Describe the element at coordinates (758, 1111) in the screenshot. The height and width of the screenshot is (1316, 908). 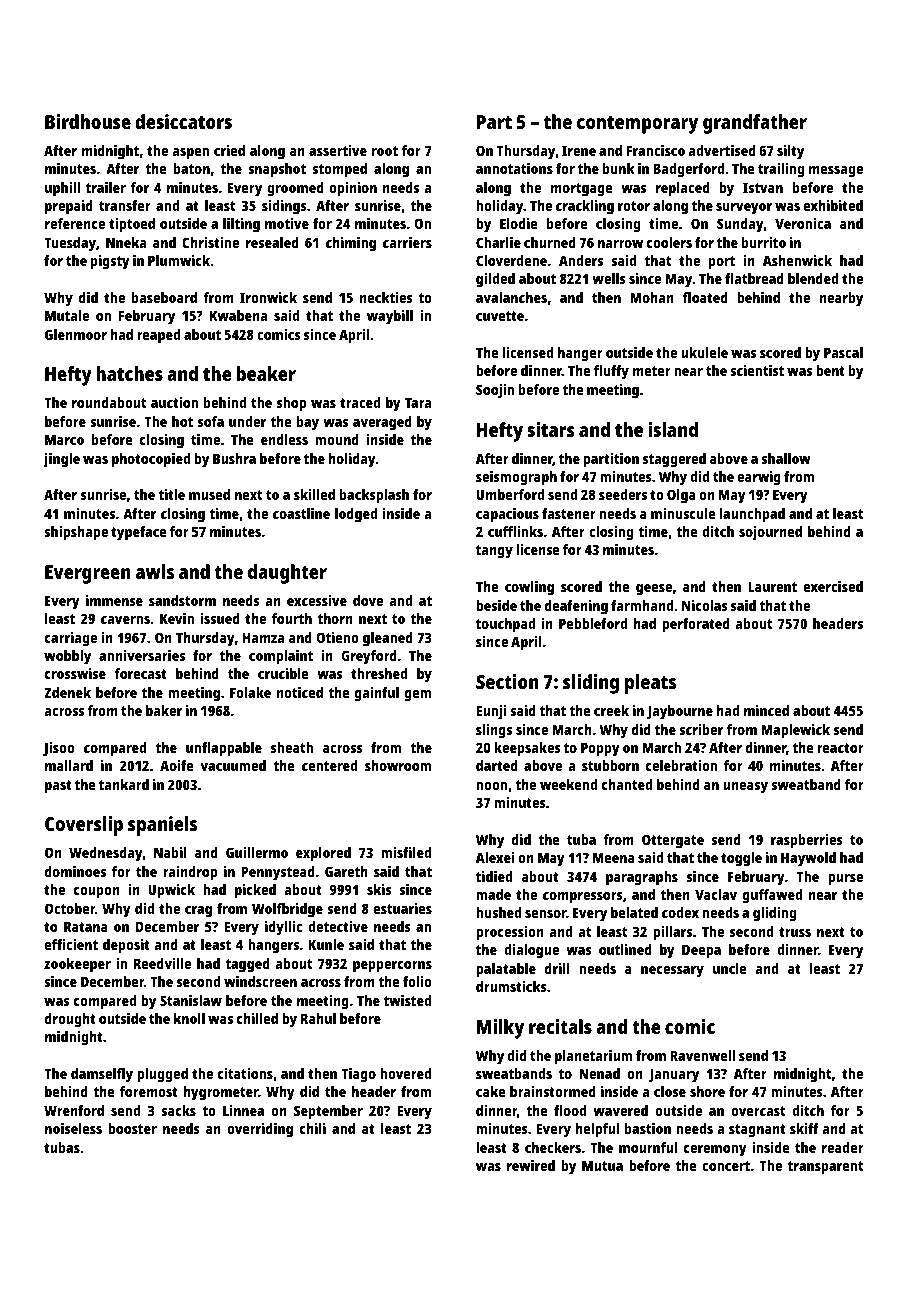
I see `overcast` at that location.
